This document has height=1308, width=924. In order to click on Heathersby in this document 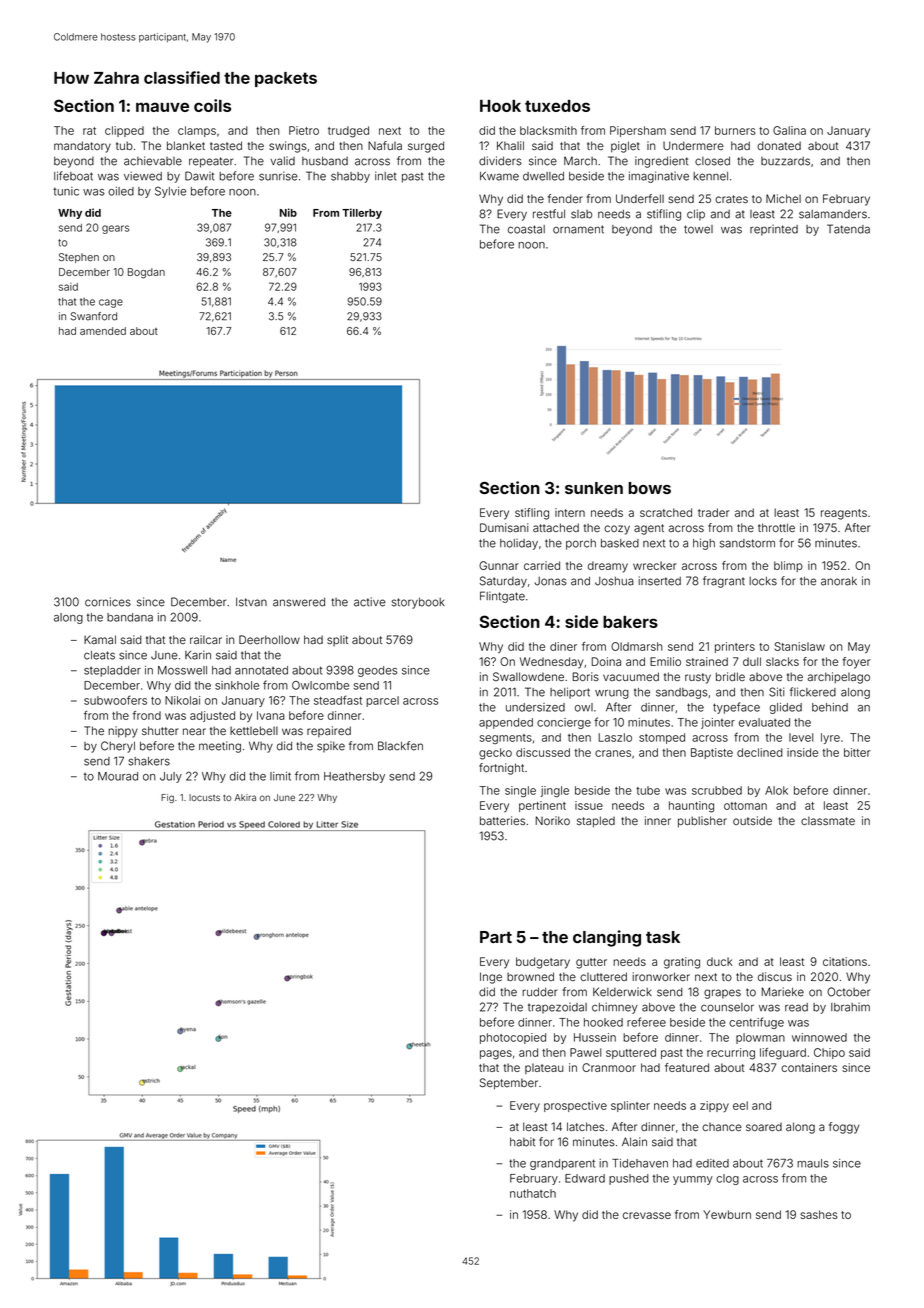, I will do `click(354, 777)`.
